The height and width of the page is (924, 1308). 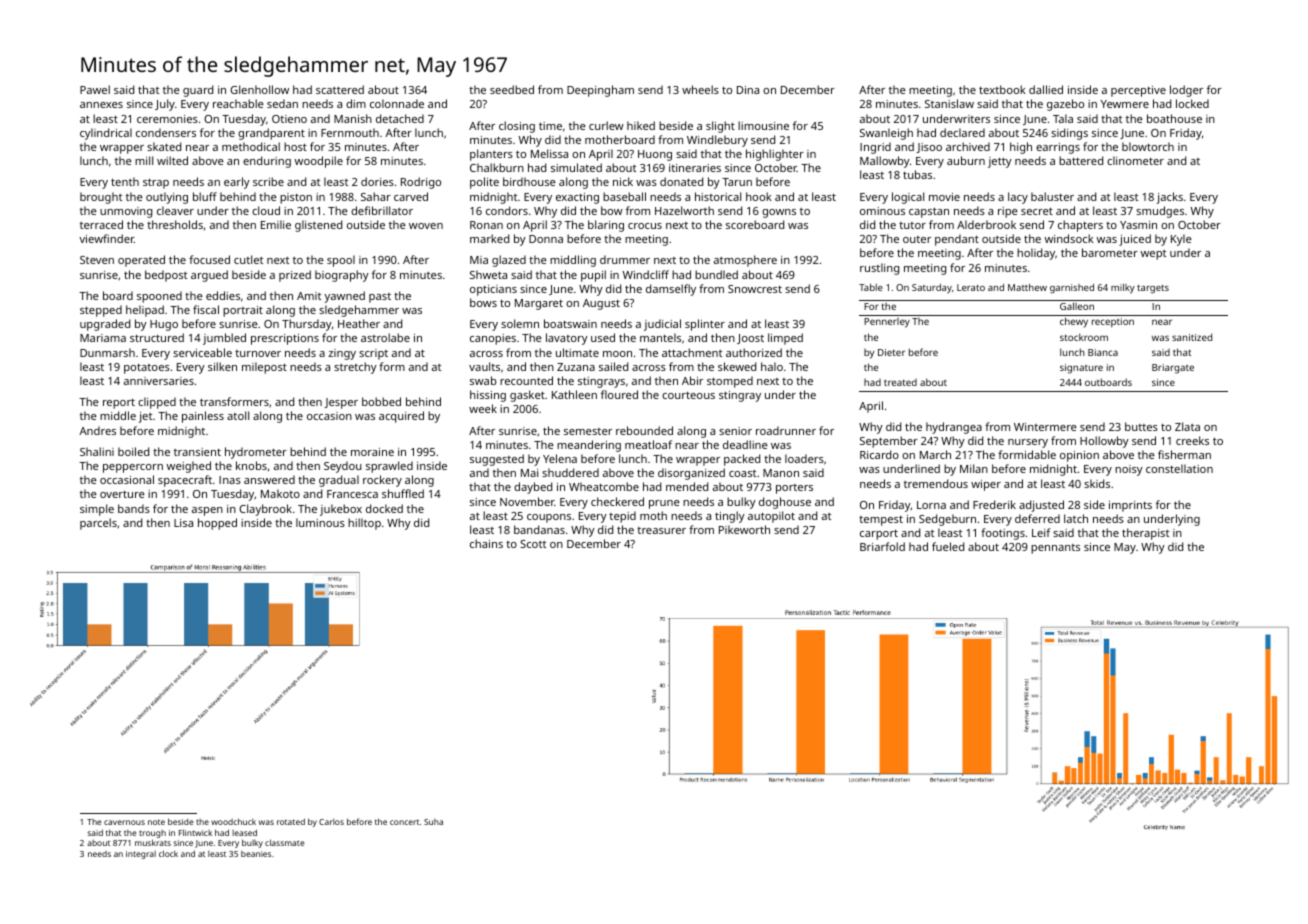 I want to click on gradual, so click(x=339, y=481).
